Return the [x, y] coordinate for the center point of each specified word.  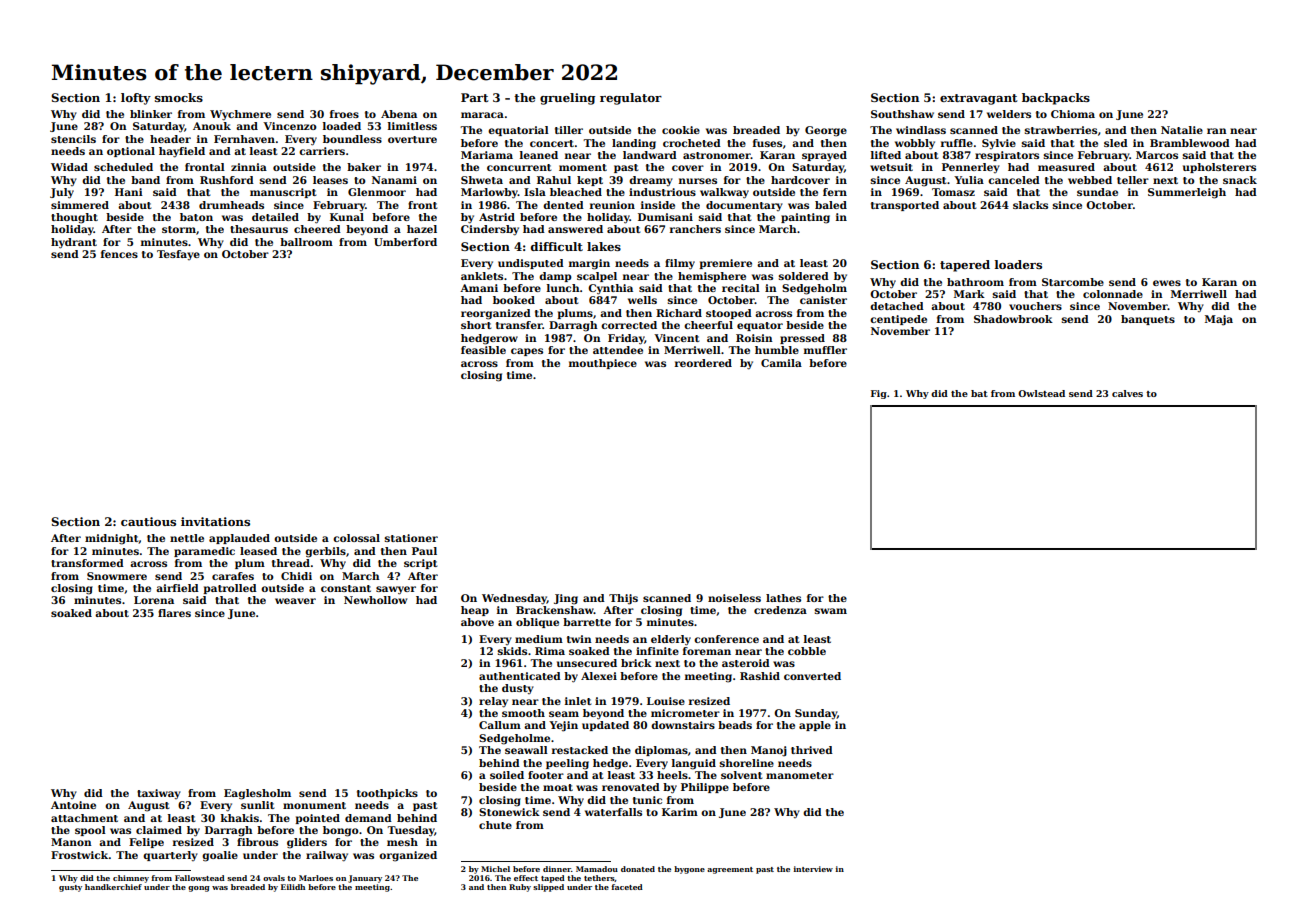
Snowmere [117, 576]
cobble [807, 651]
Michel [495, 869]
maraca [482, 115]
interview [813, 869]
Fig [879, 394]
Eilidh [293, 887]
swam [831, 611]
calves [1127, 393]
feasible [483, 350]
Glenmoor [377, 192]
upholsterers [1219, 168]
